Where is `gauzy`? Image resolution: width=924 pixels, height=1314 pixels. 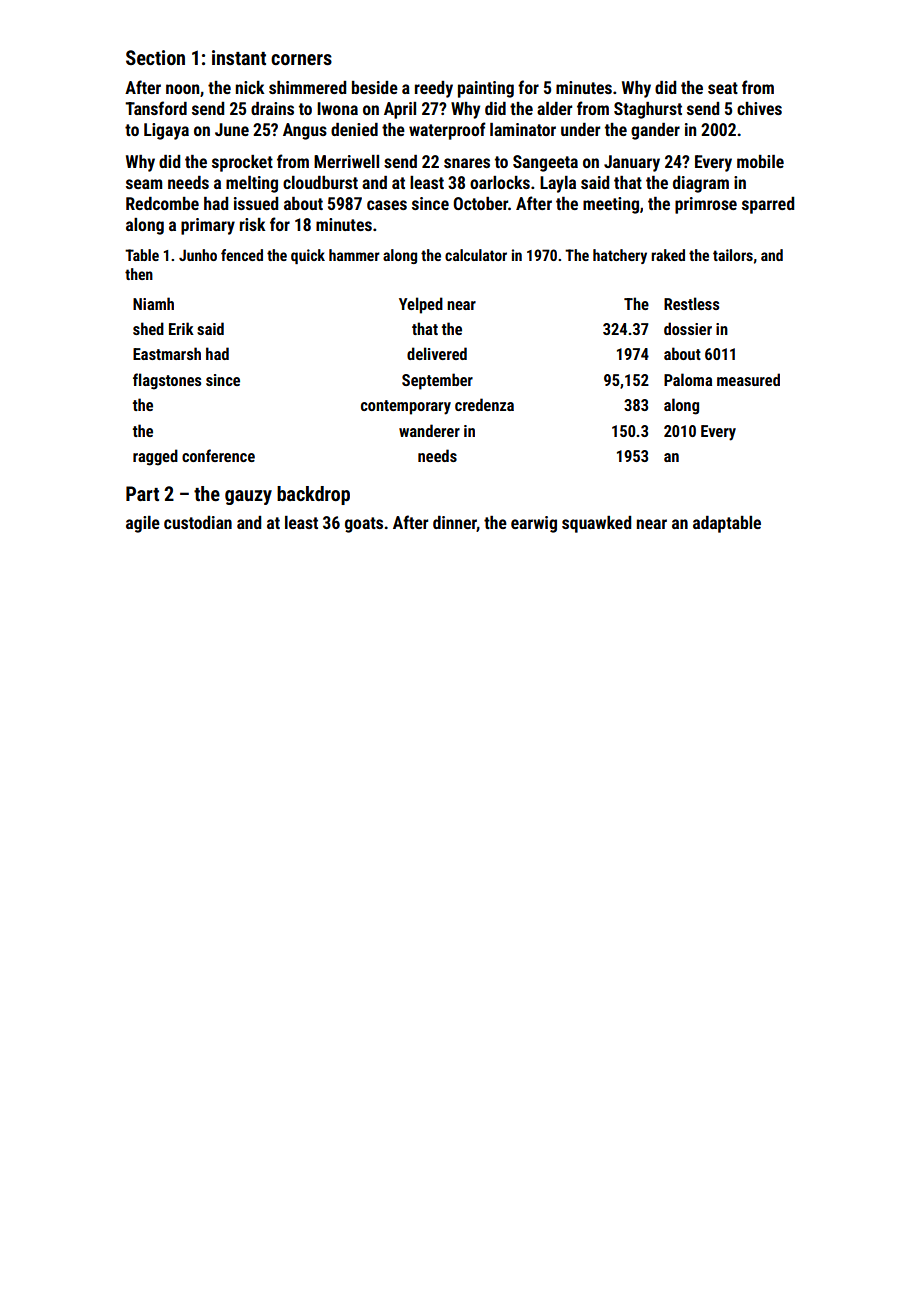 gauzy is located at coordinates (248, 497).
